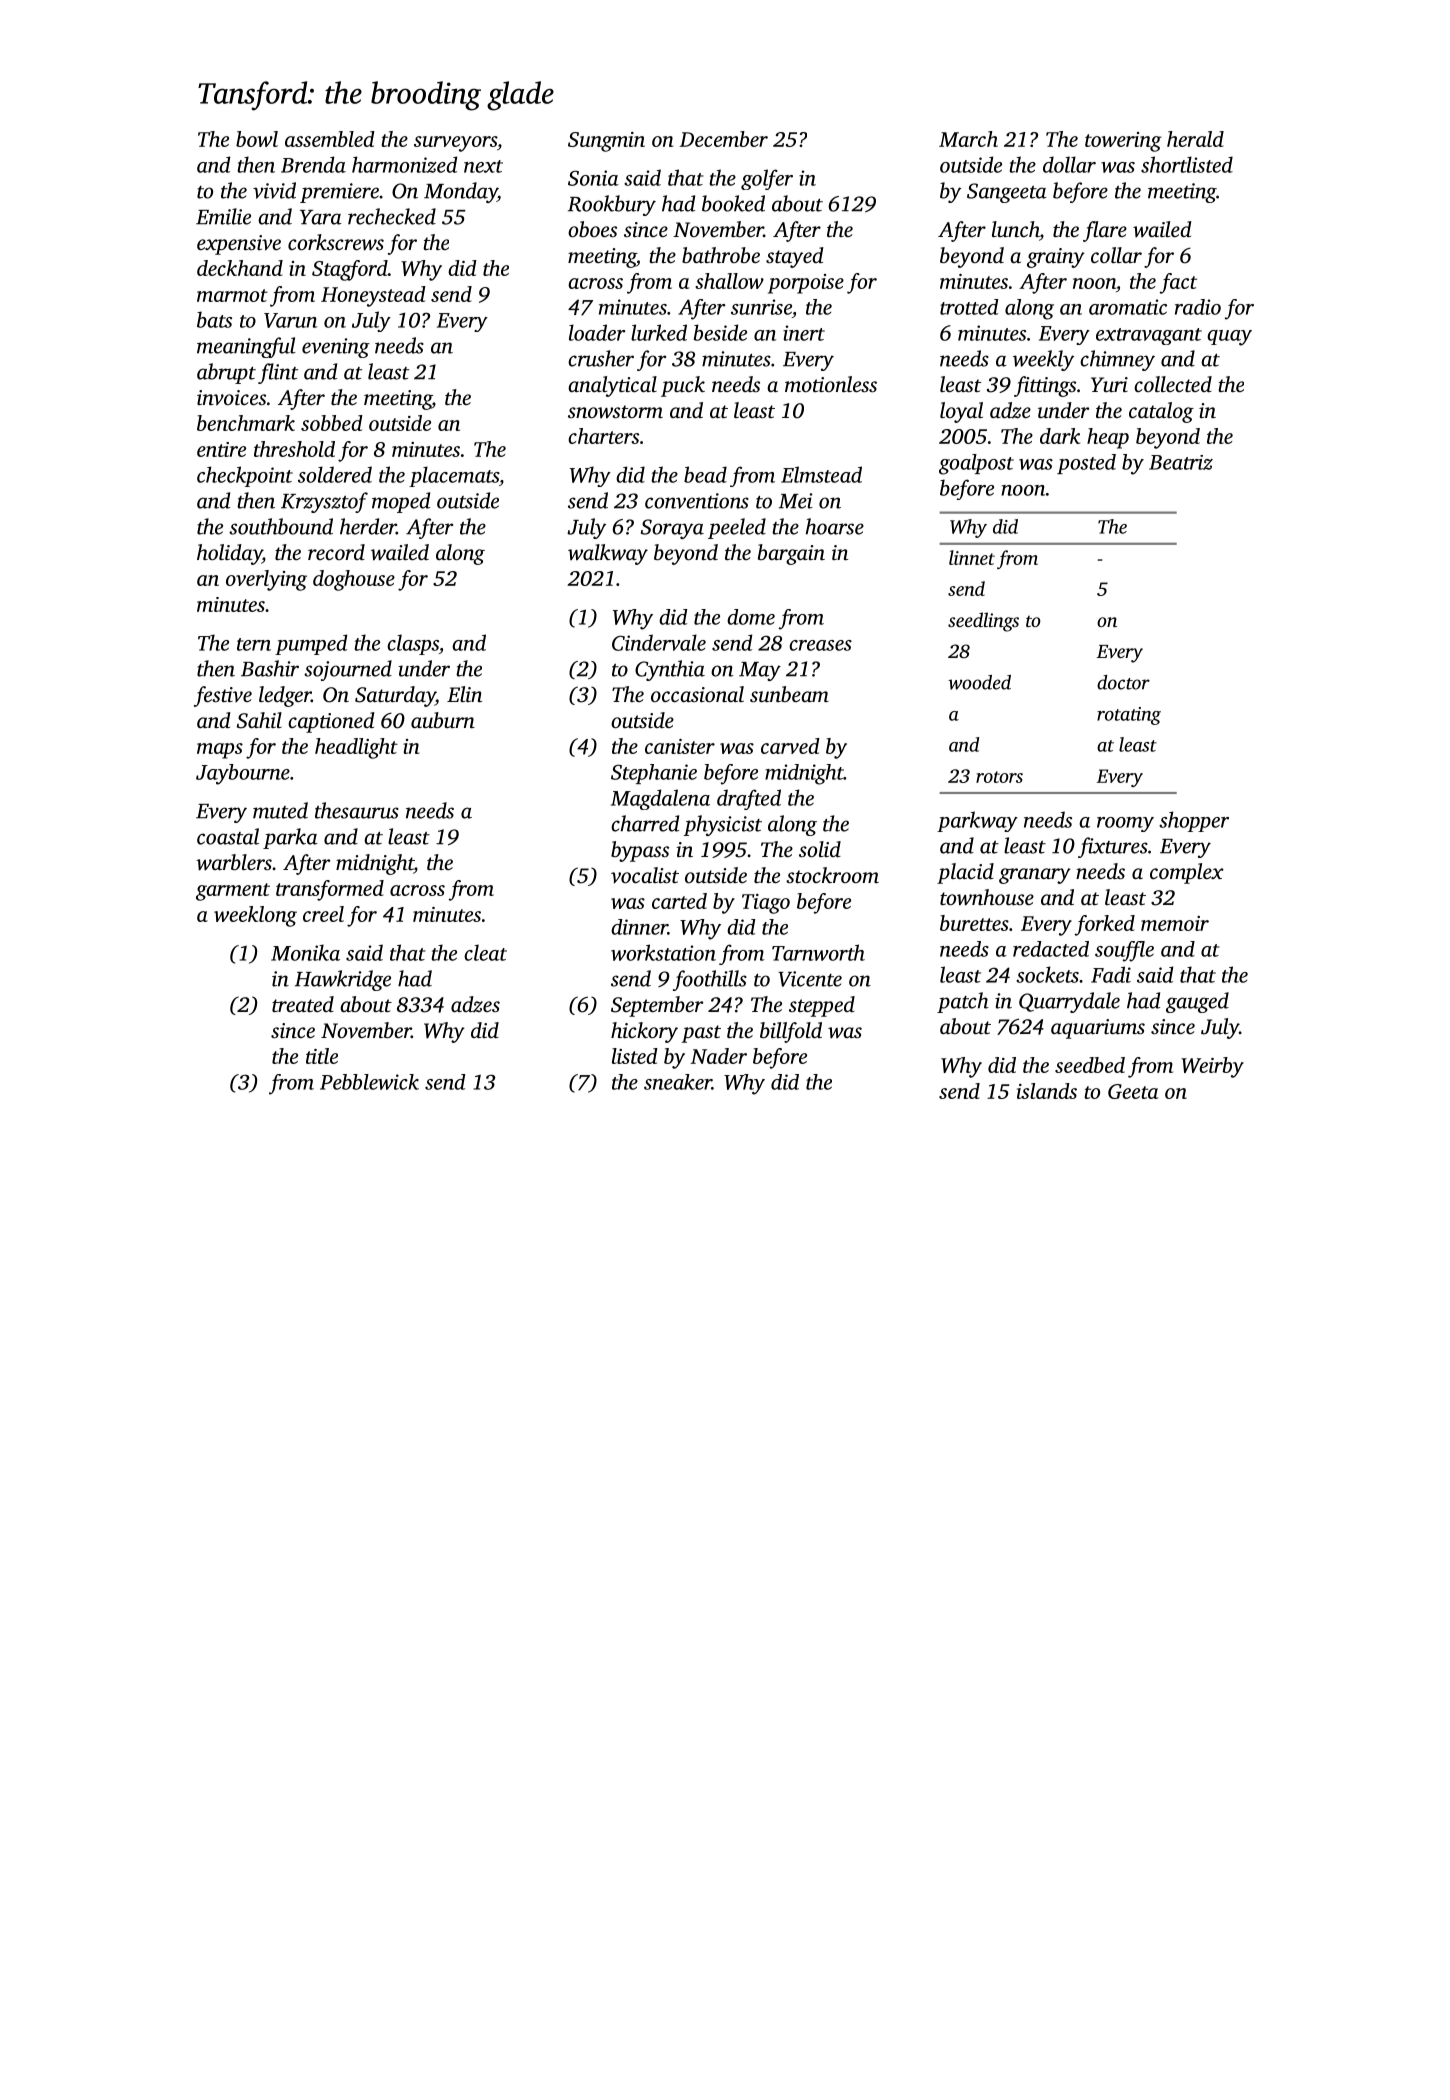 The height and width of the screenshot is (2100, 1450). What do you see at coordinates (254, 644) in the screenshot?
I see `tern` at bounding box center [254, 644].
